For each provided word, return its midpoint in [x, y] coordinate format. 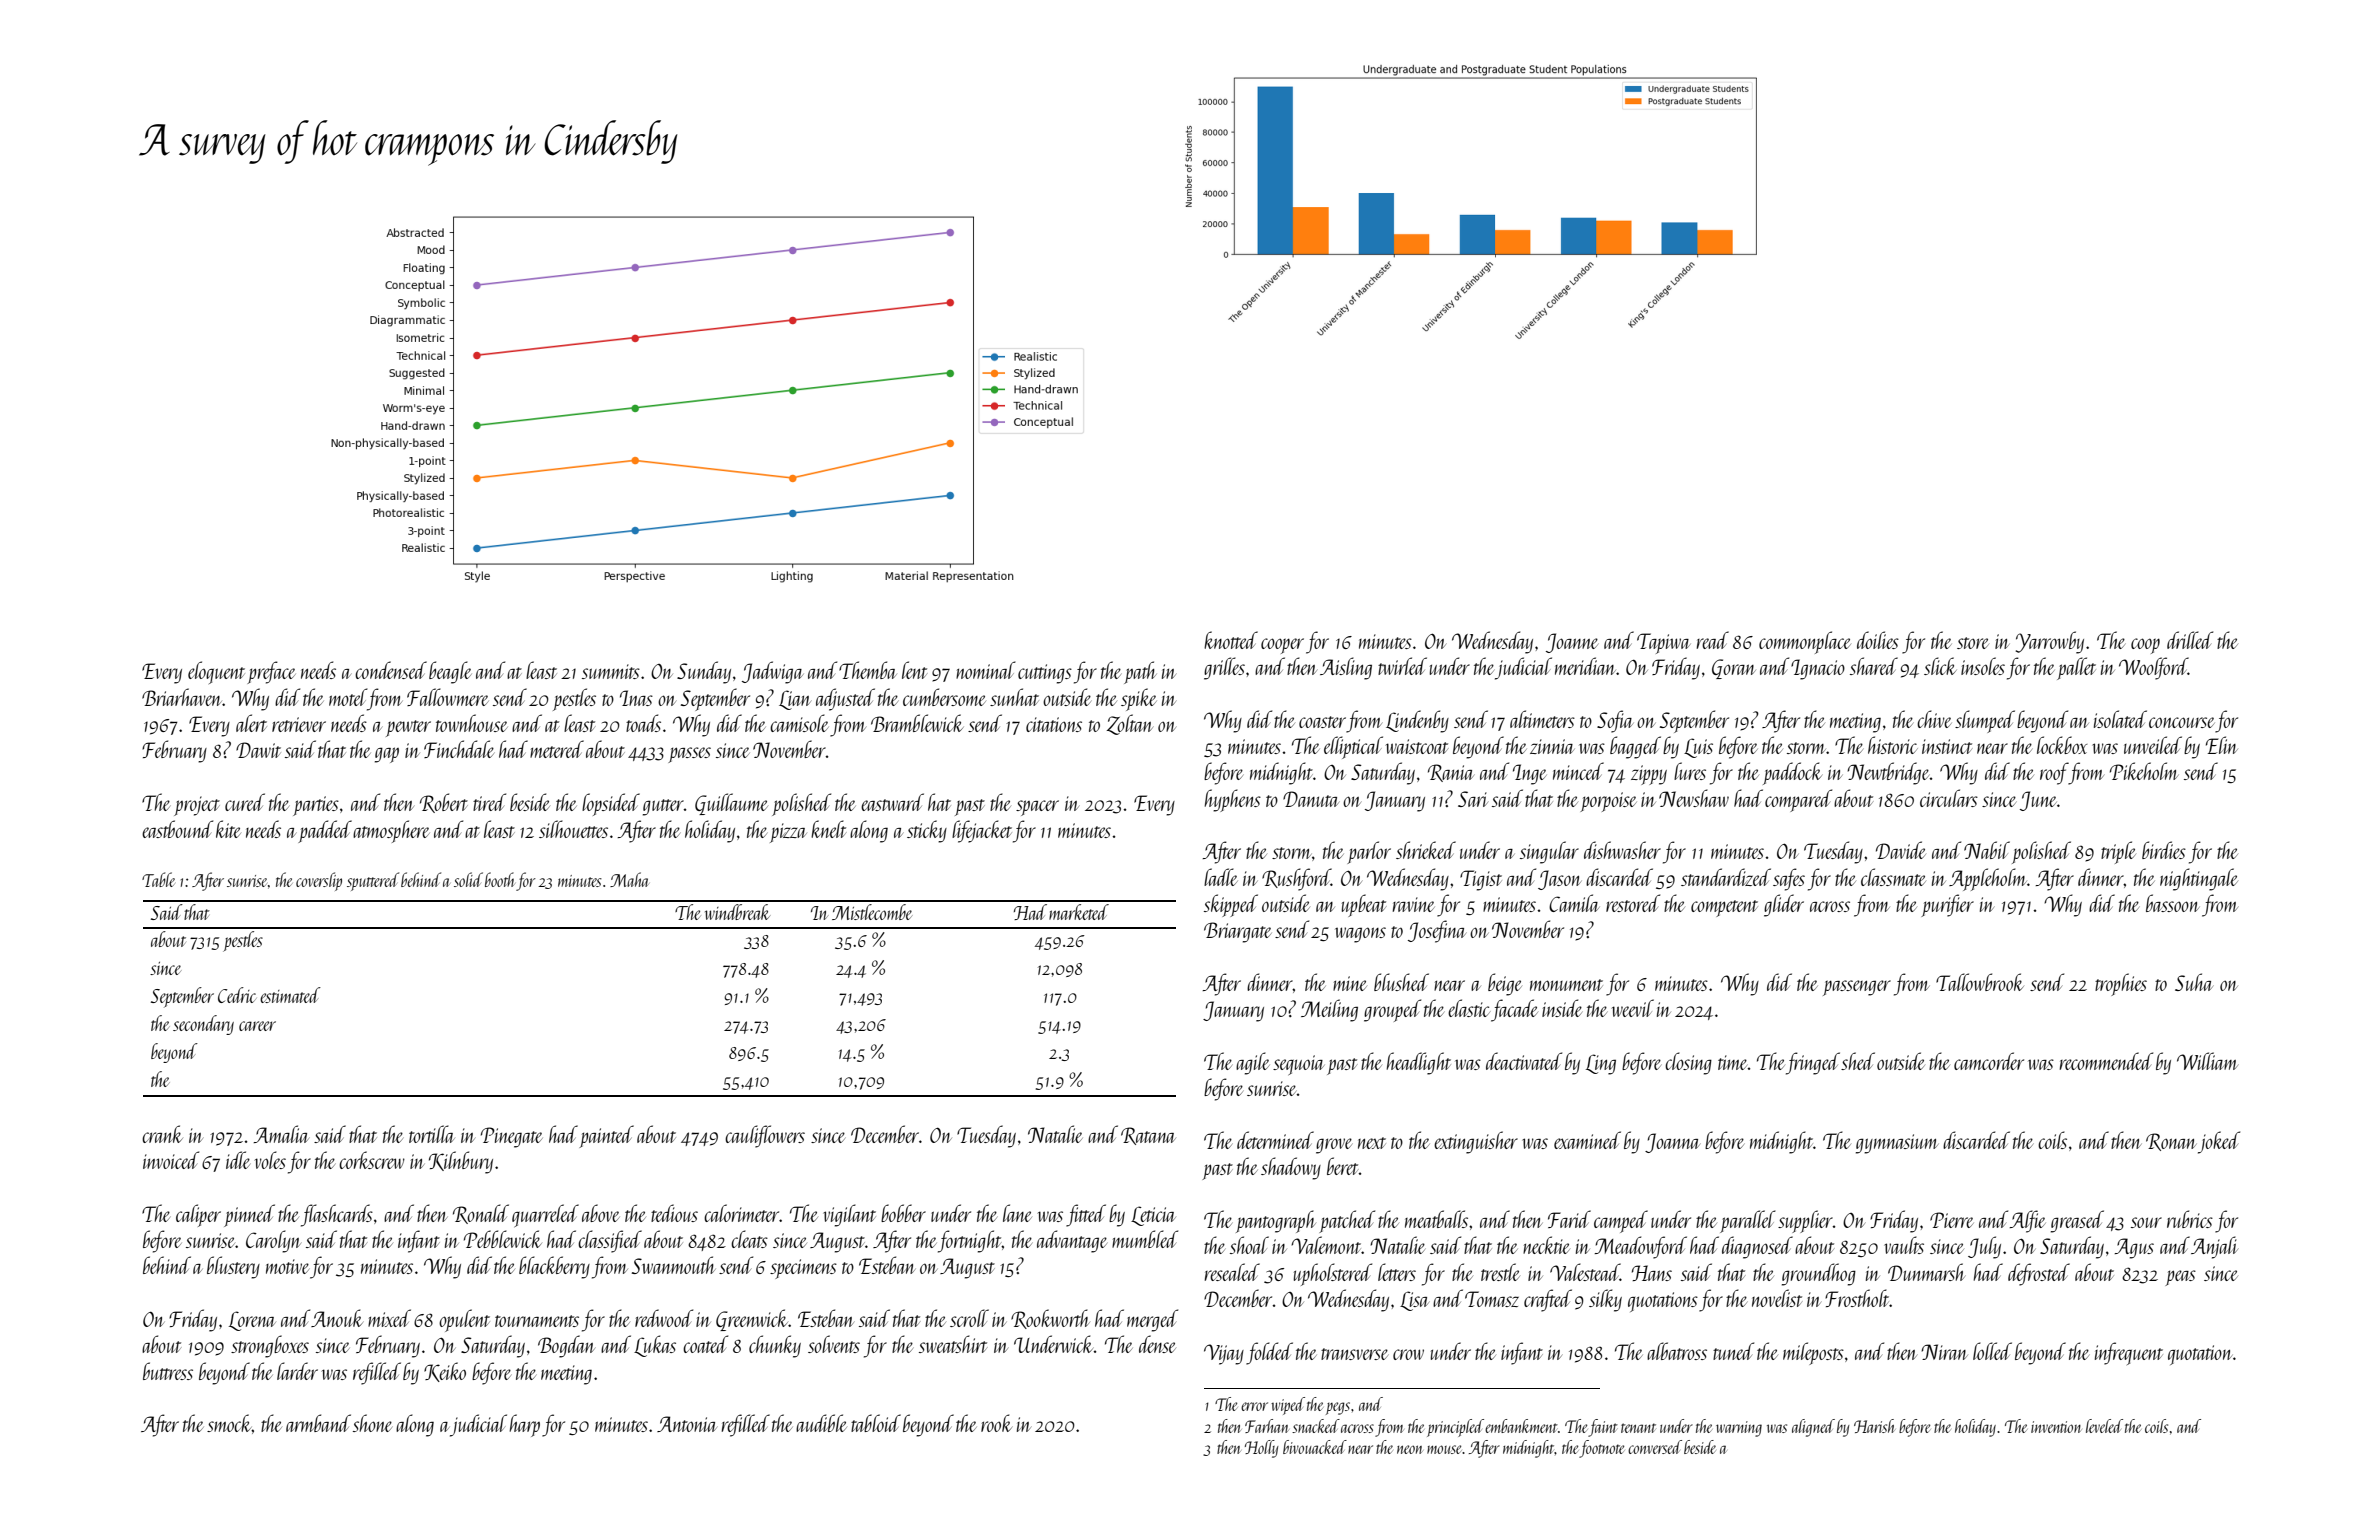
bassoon [2172, 903]
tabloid [876, 1423]
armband [318, 1423]
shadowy [1291, 1168]
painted [606, 1136]
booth [500, 879]
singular [1549, 852]
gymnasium [1897, 1144]
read [1713, 640]
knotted [1231, 640]
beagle [450, 672]
